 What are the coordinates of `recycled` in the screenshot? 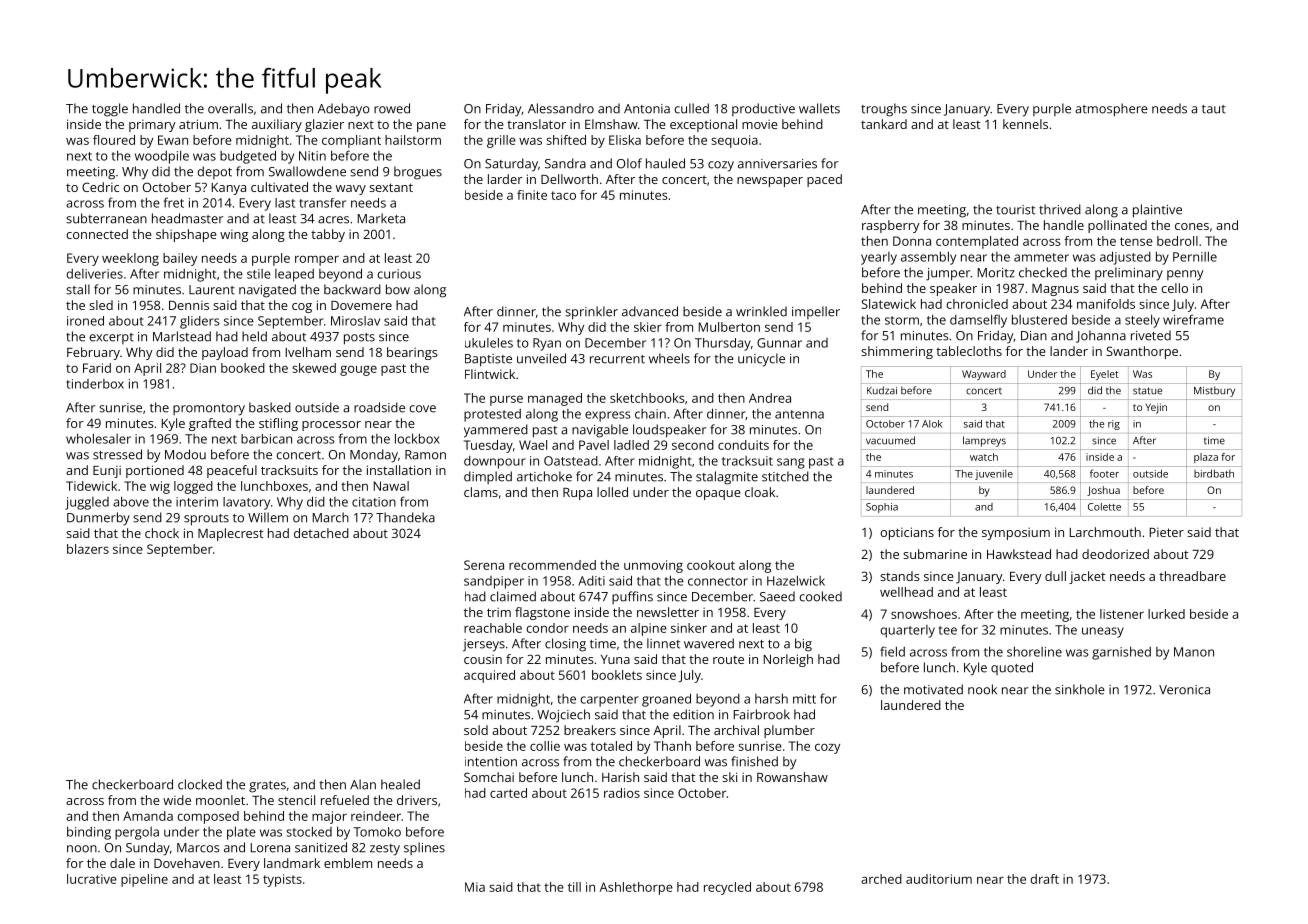 It's located at (727, 888).
